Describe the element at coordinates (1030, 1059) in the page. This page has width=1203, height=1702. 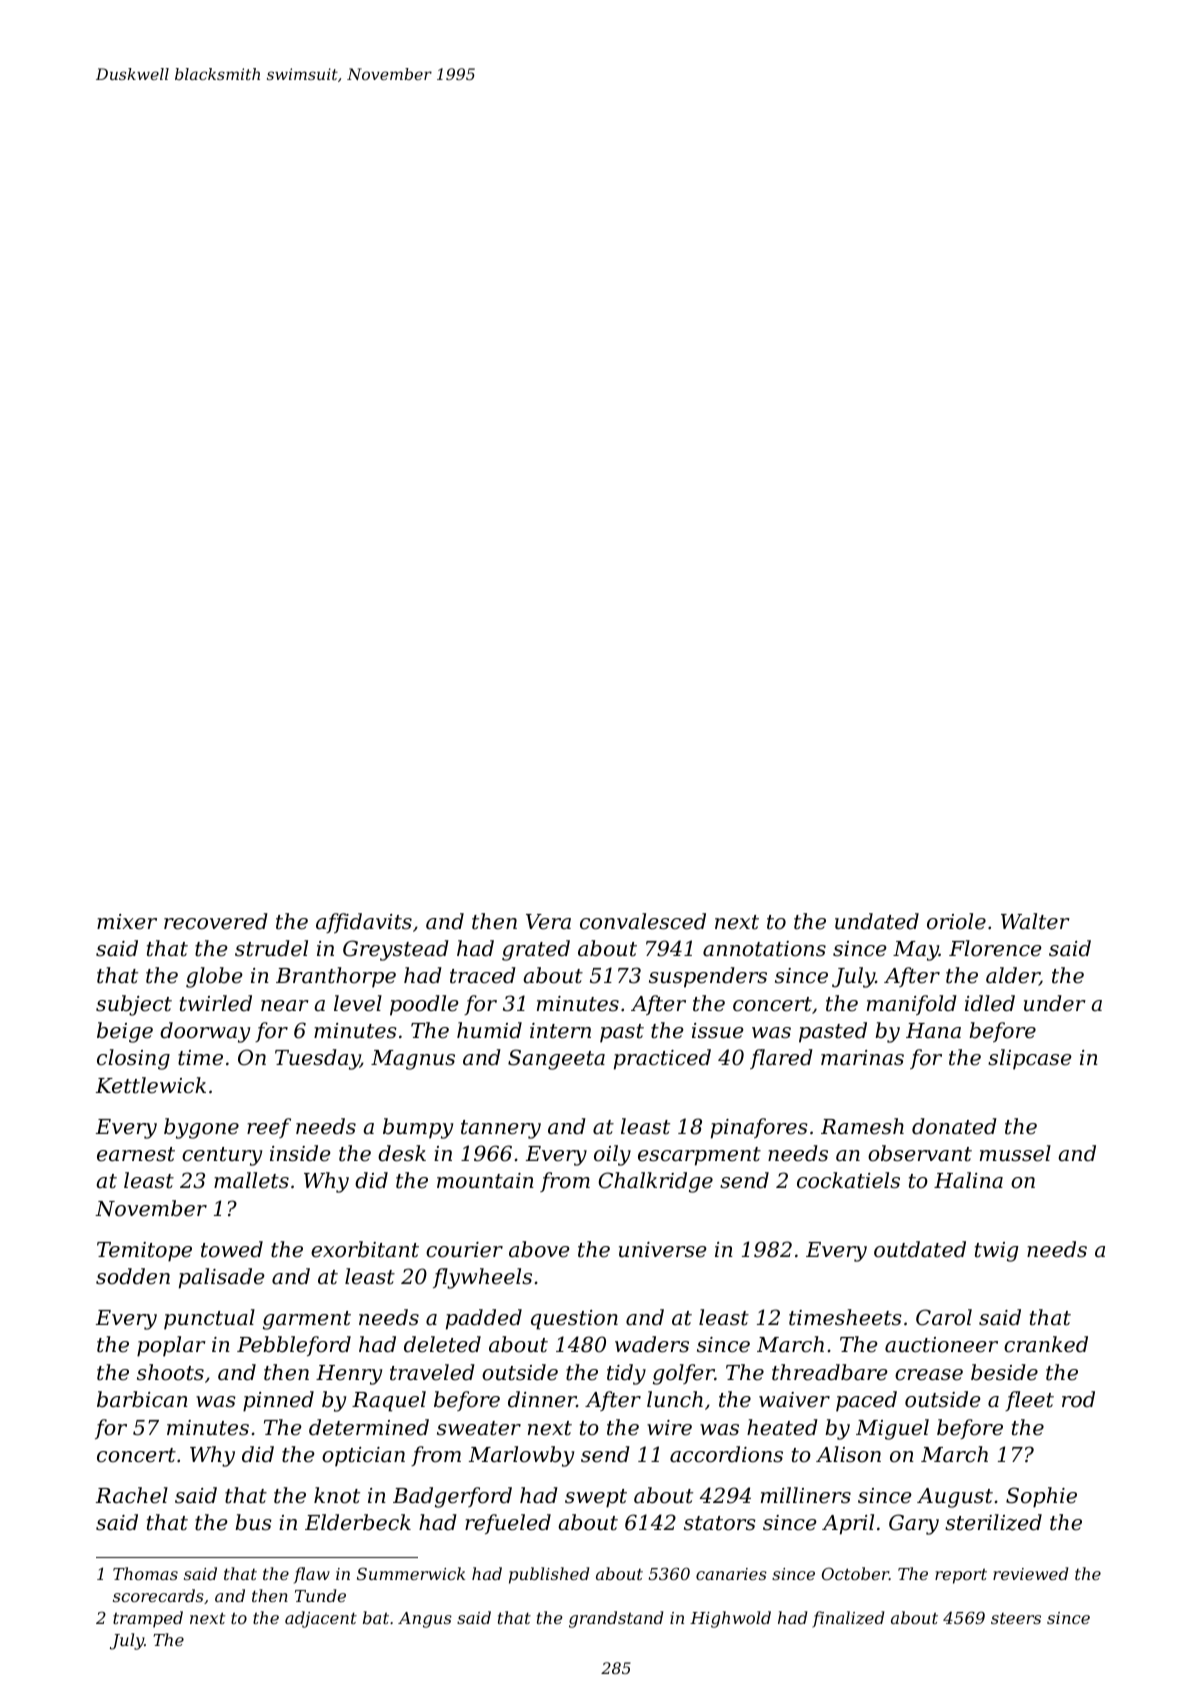
I see `slipcase` at that location.
